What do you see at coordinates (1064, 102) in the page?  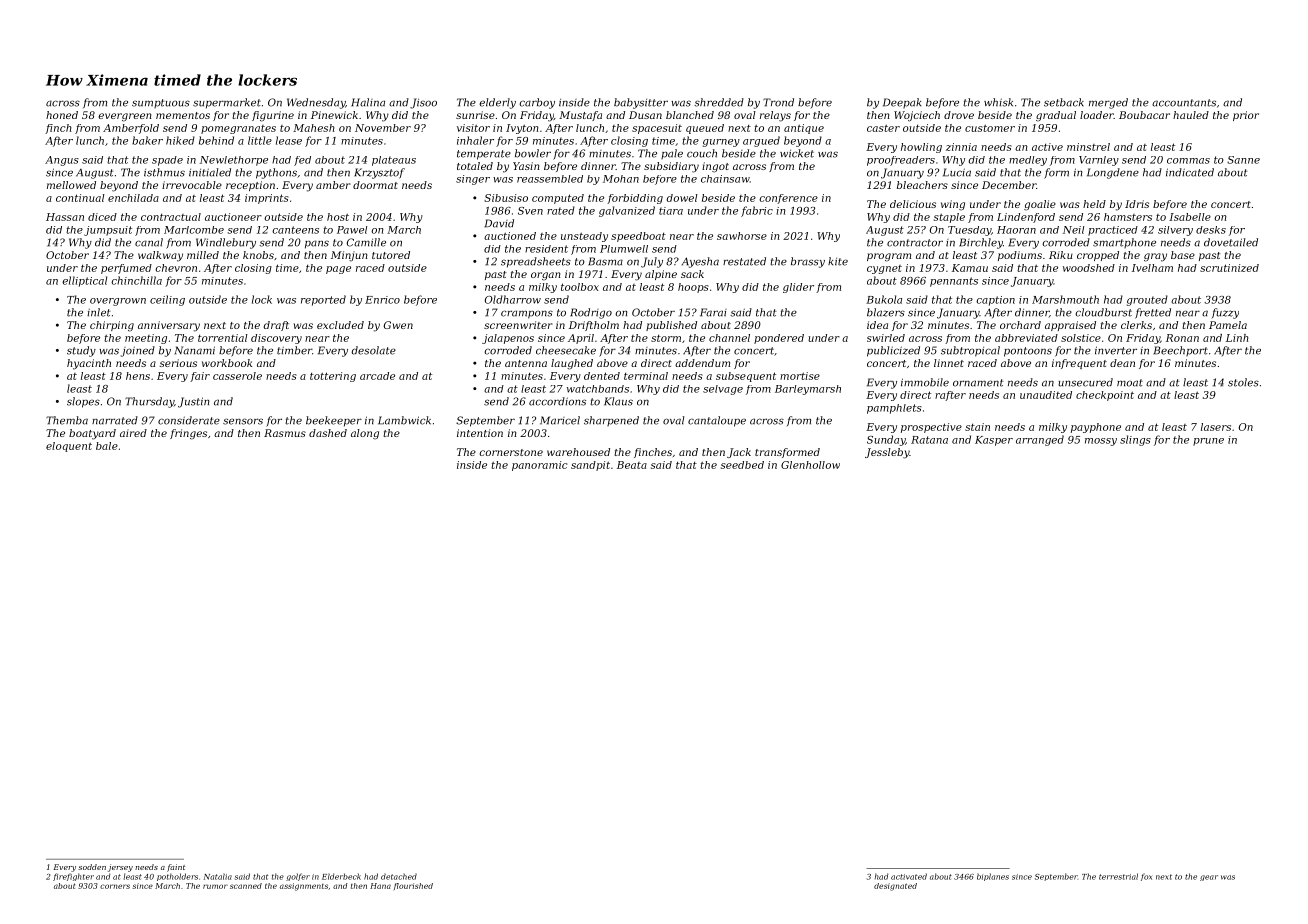 I see `setback` at bounding box center [1064, 102].
